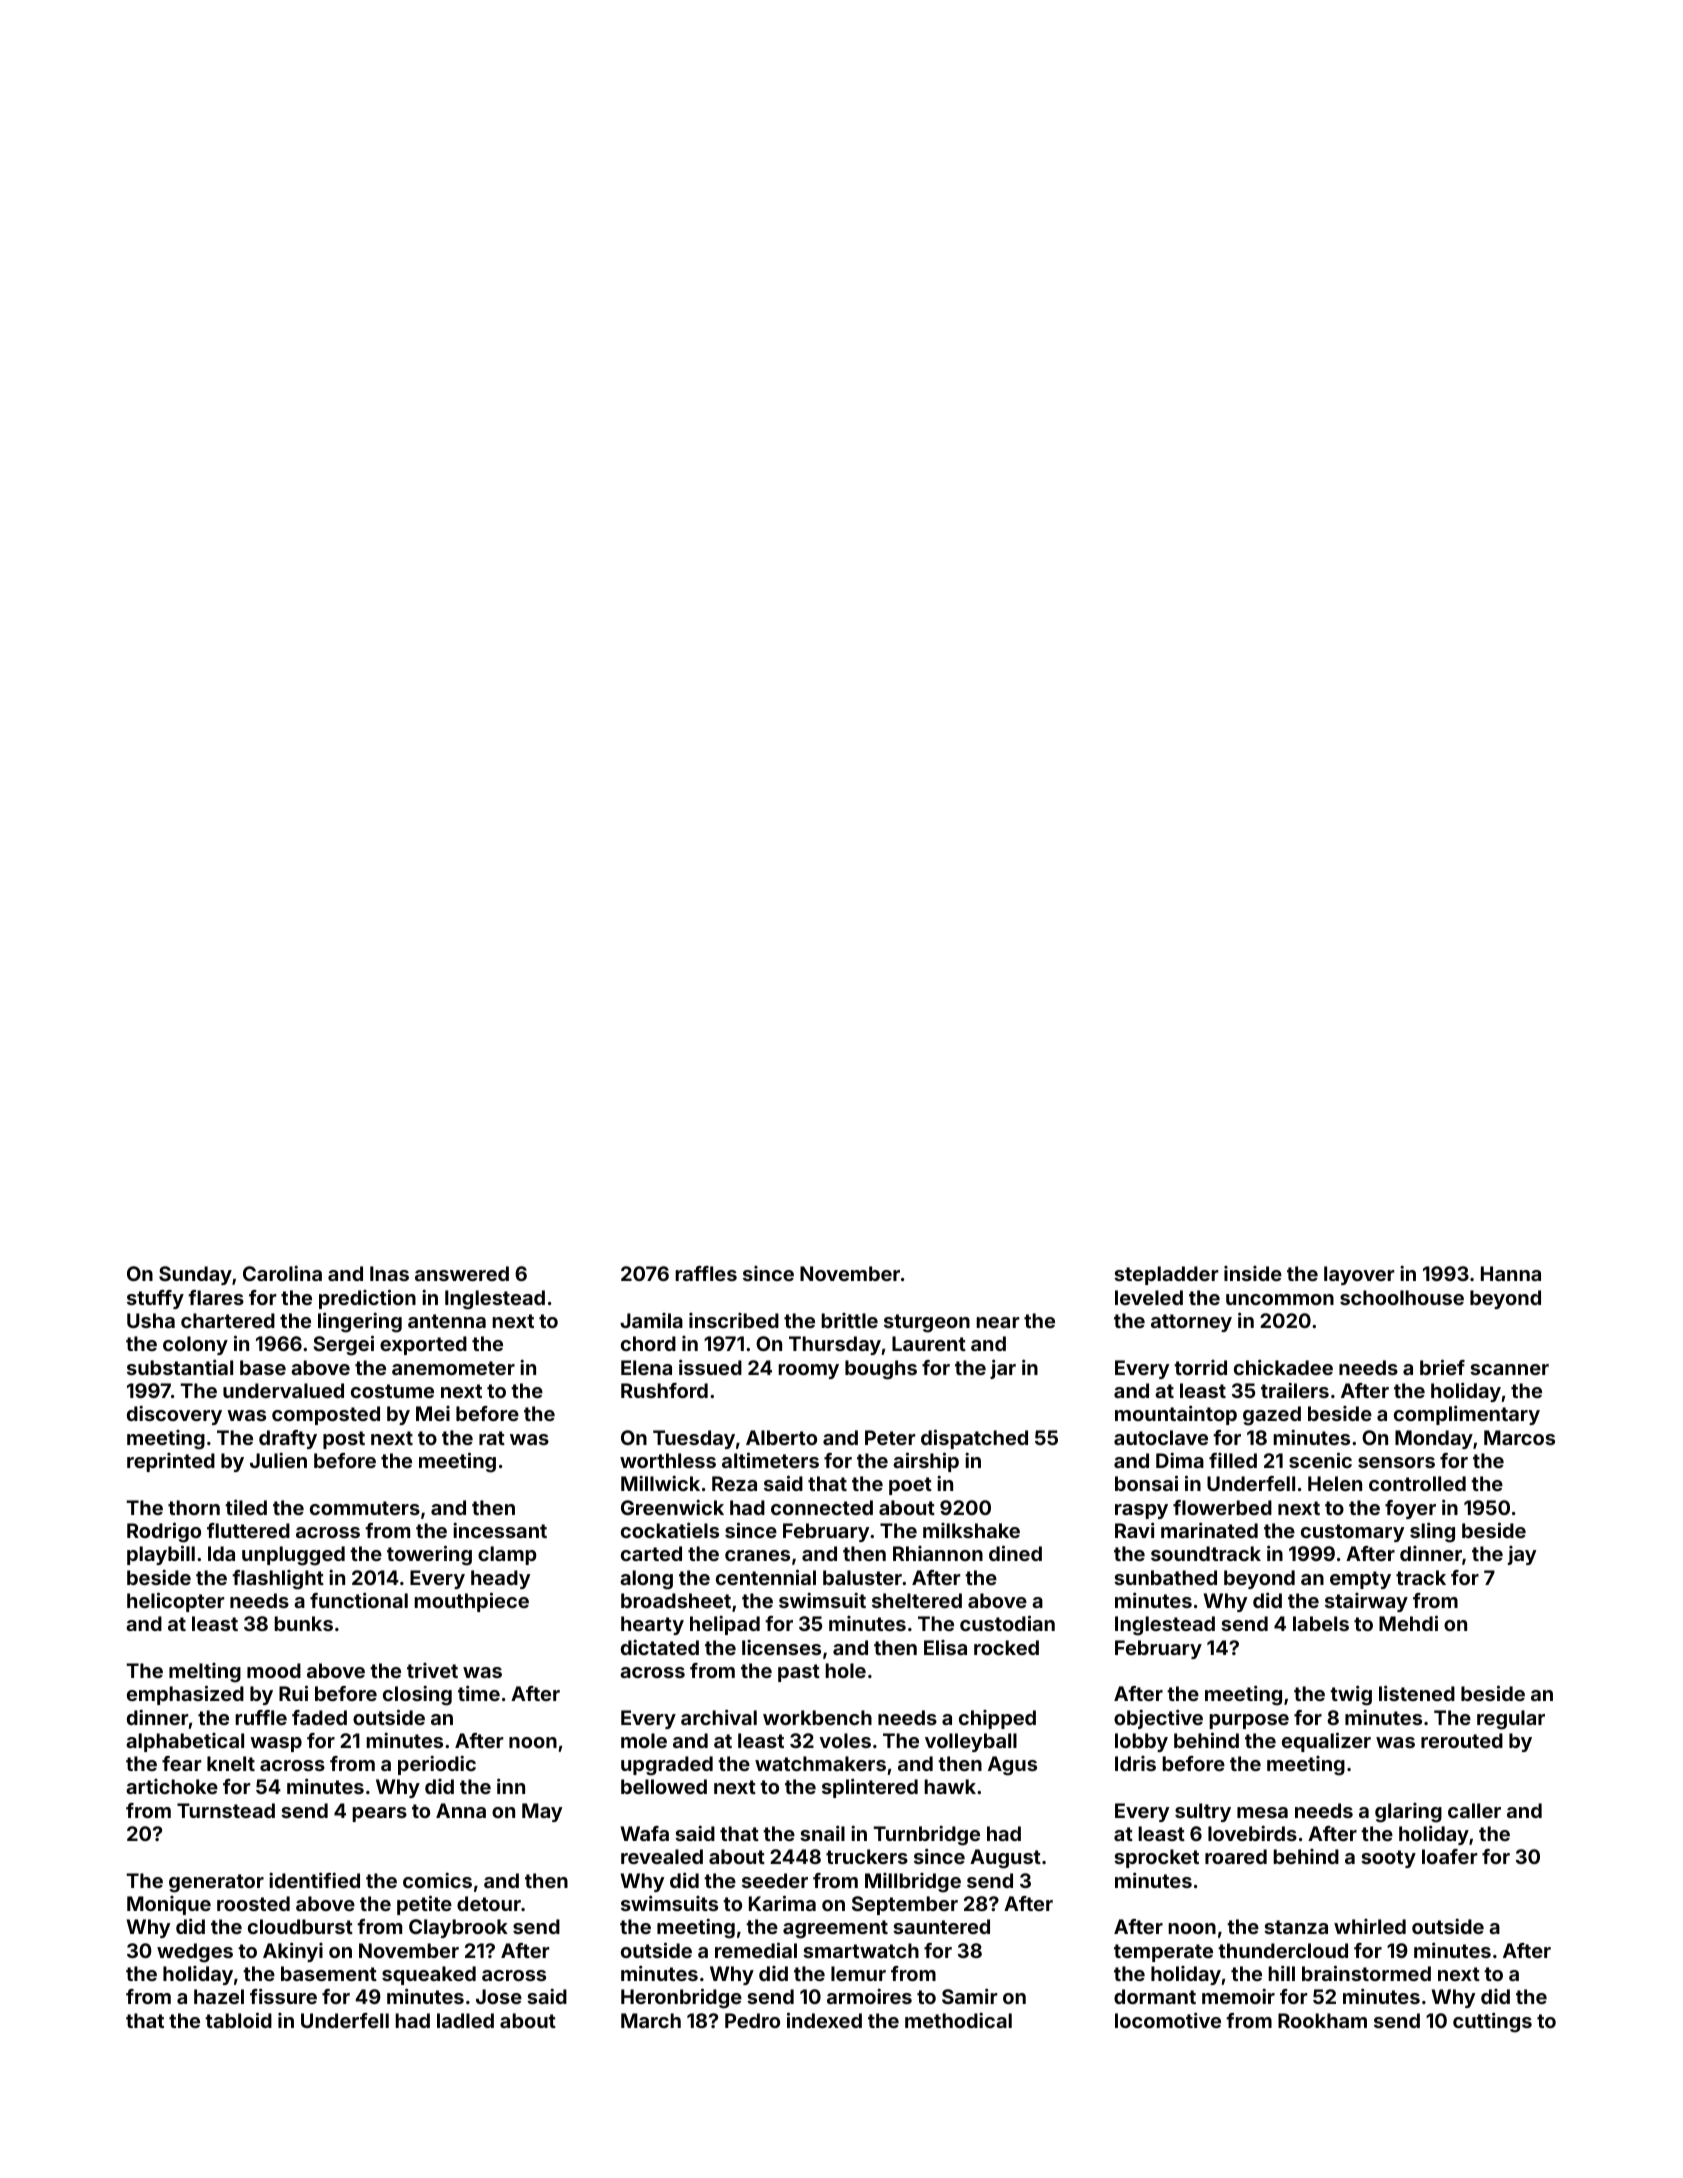 Image resolution: width=1683 pixels, height=2178 pixels. Describe the element at coordinates (1359, 1275) in the screenshot. I see `layover` at that location.
